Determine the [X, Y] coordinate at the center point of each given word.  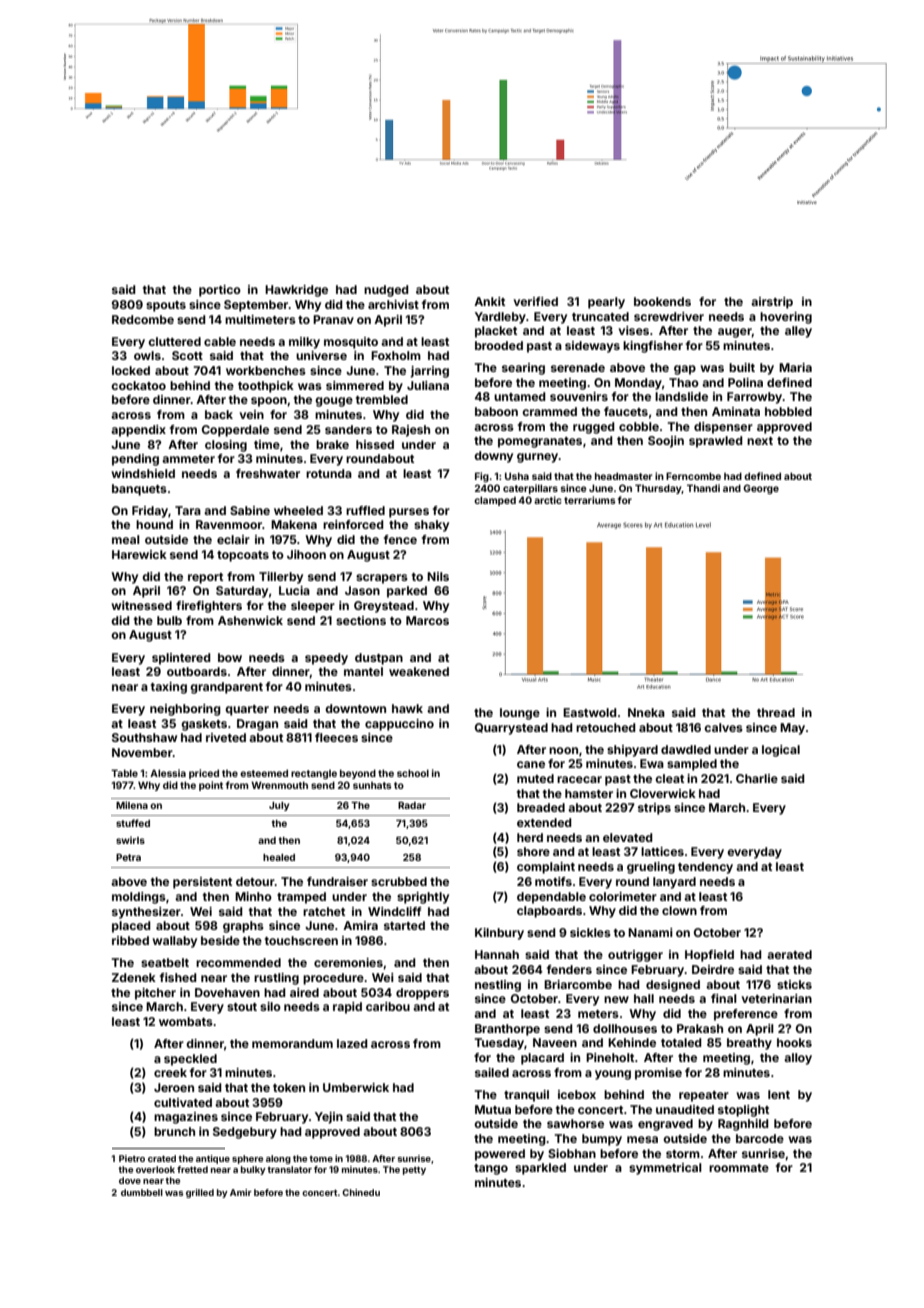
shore [533, 851]
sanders [348, 429]
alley [798, 332]
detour [255, 881]
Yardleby [500, 318]
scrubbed [399, 881]
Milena [132, 805]
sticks [794, 984]
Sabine [250, 510]
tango [491, 1169]
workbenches [266, 370]
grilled [200, 1193]
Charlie [757, 778]
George [761, 489]
